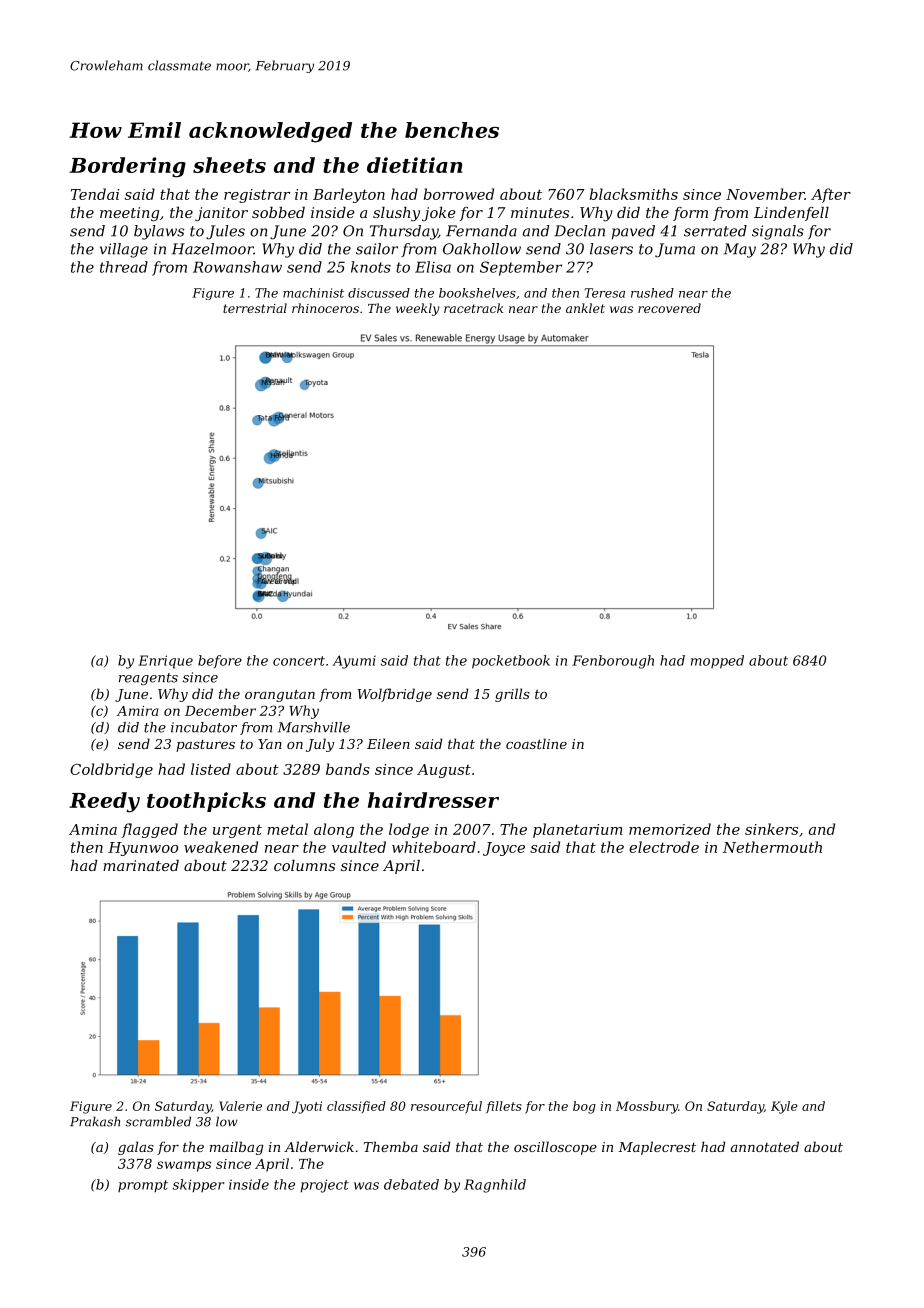  What do you see at coordinates (772, 847) in the screenshot?
I see `Nethermouth` at bounding box center [772, 847].
